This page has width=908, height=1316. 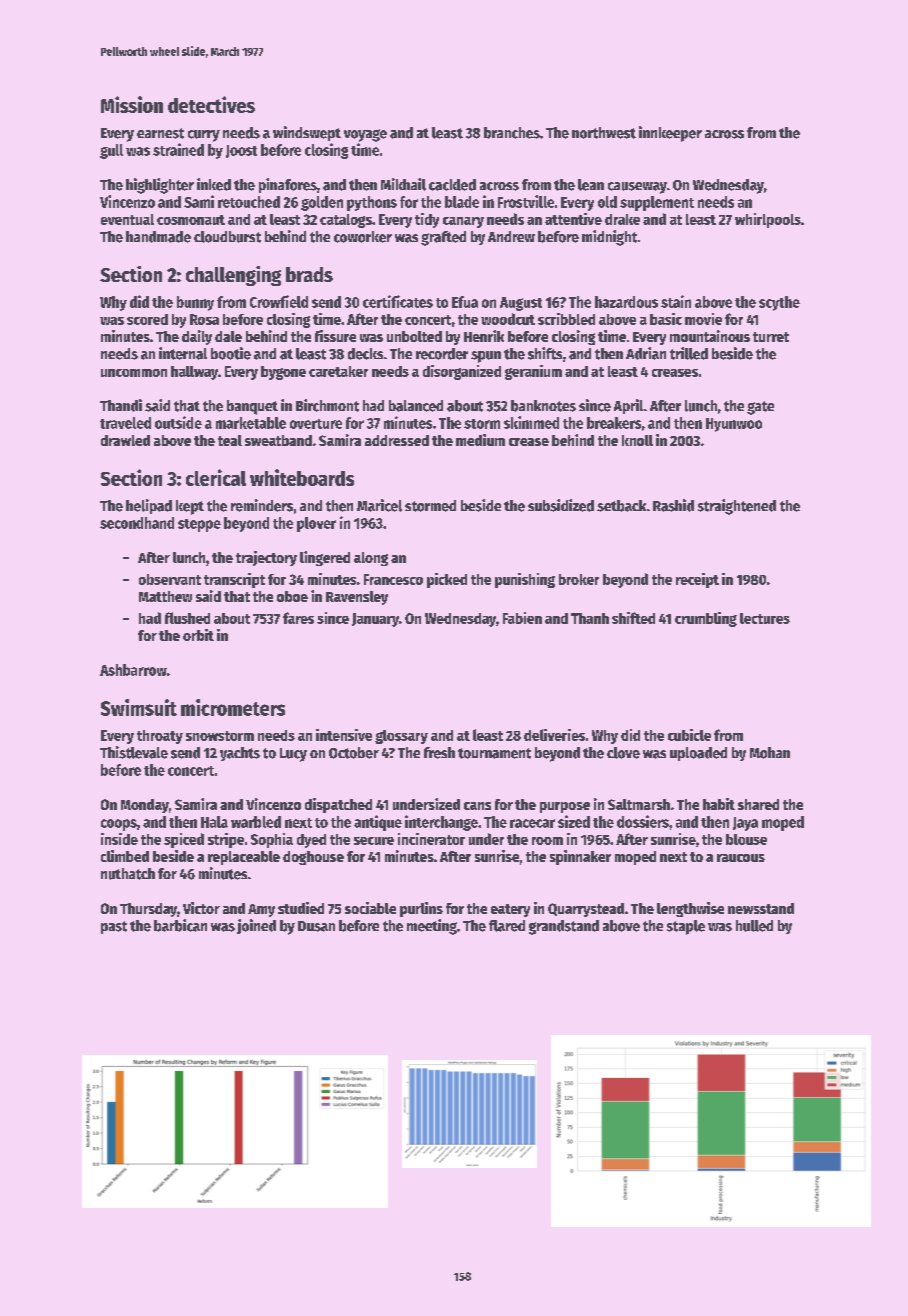 I want to click on detectives, so click(x=211, y=104).
